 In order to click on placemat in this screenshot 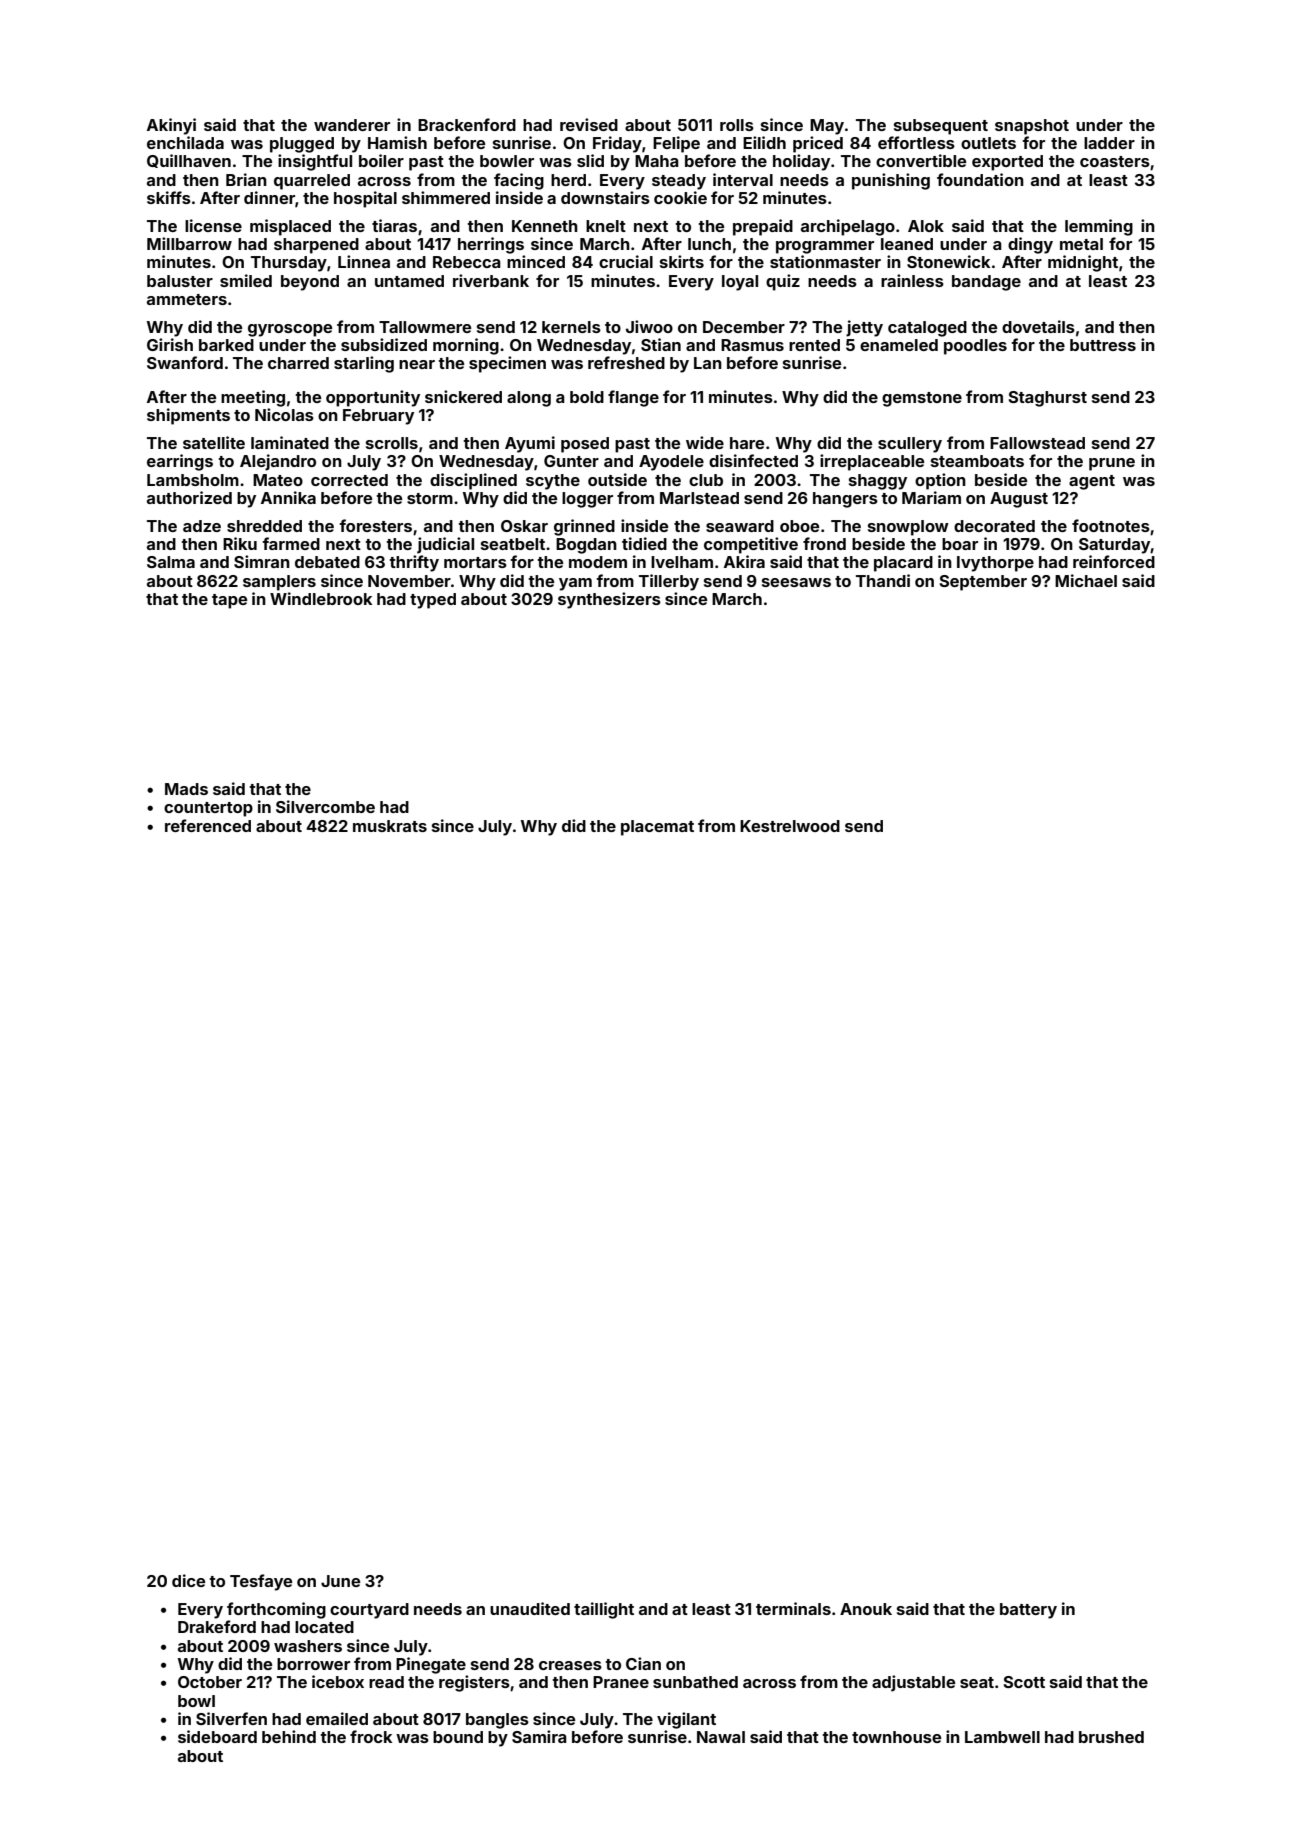, I will do `click(657, 828)`.
